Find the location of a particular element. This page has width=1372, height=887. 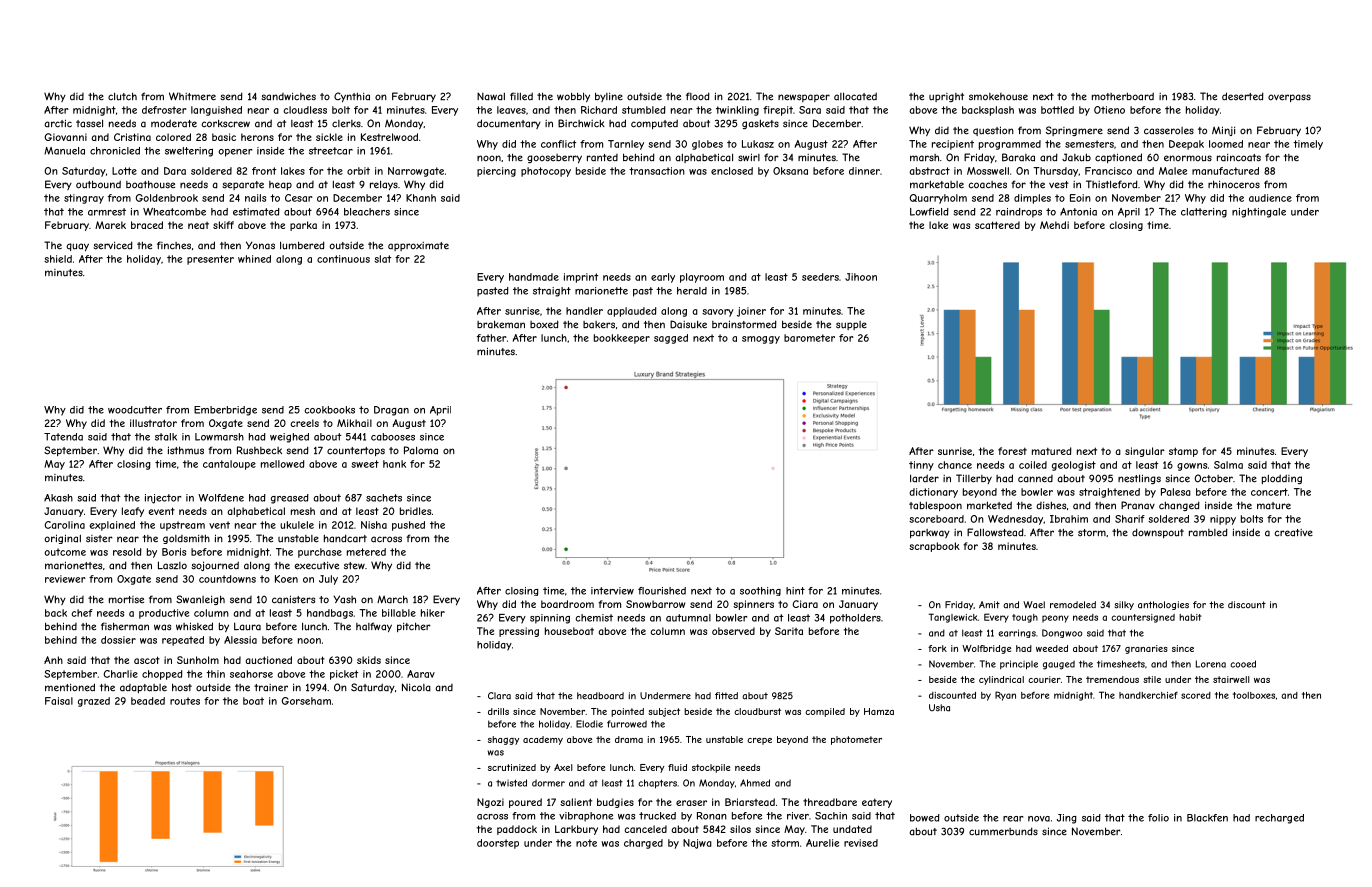

firepit is located at coordinates (778, 111).
